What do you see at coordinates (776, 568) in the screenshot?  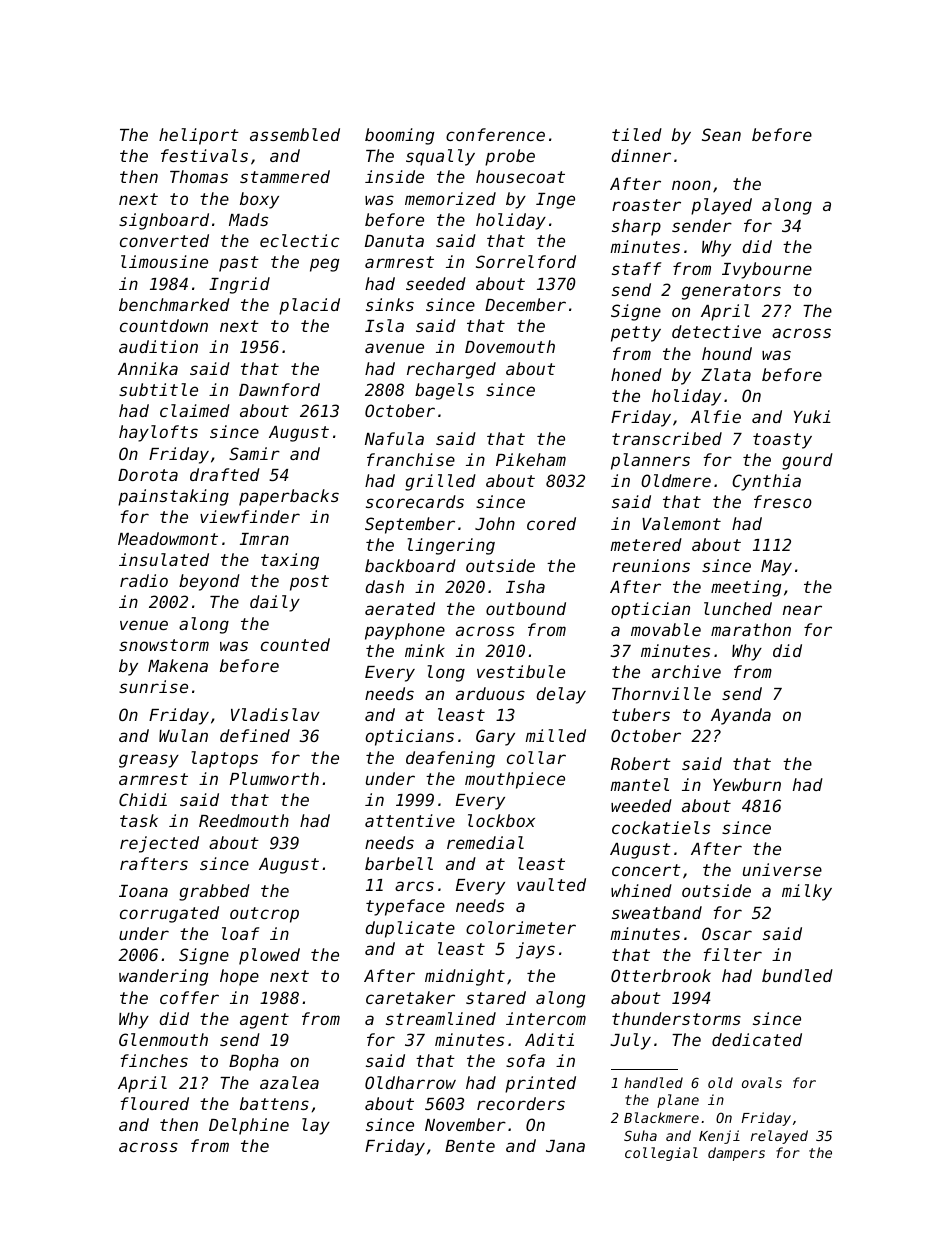 I see `May` at bounding box center [776, 568].
